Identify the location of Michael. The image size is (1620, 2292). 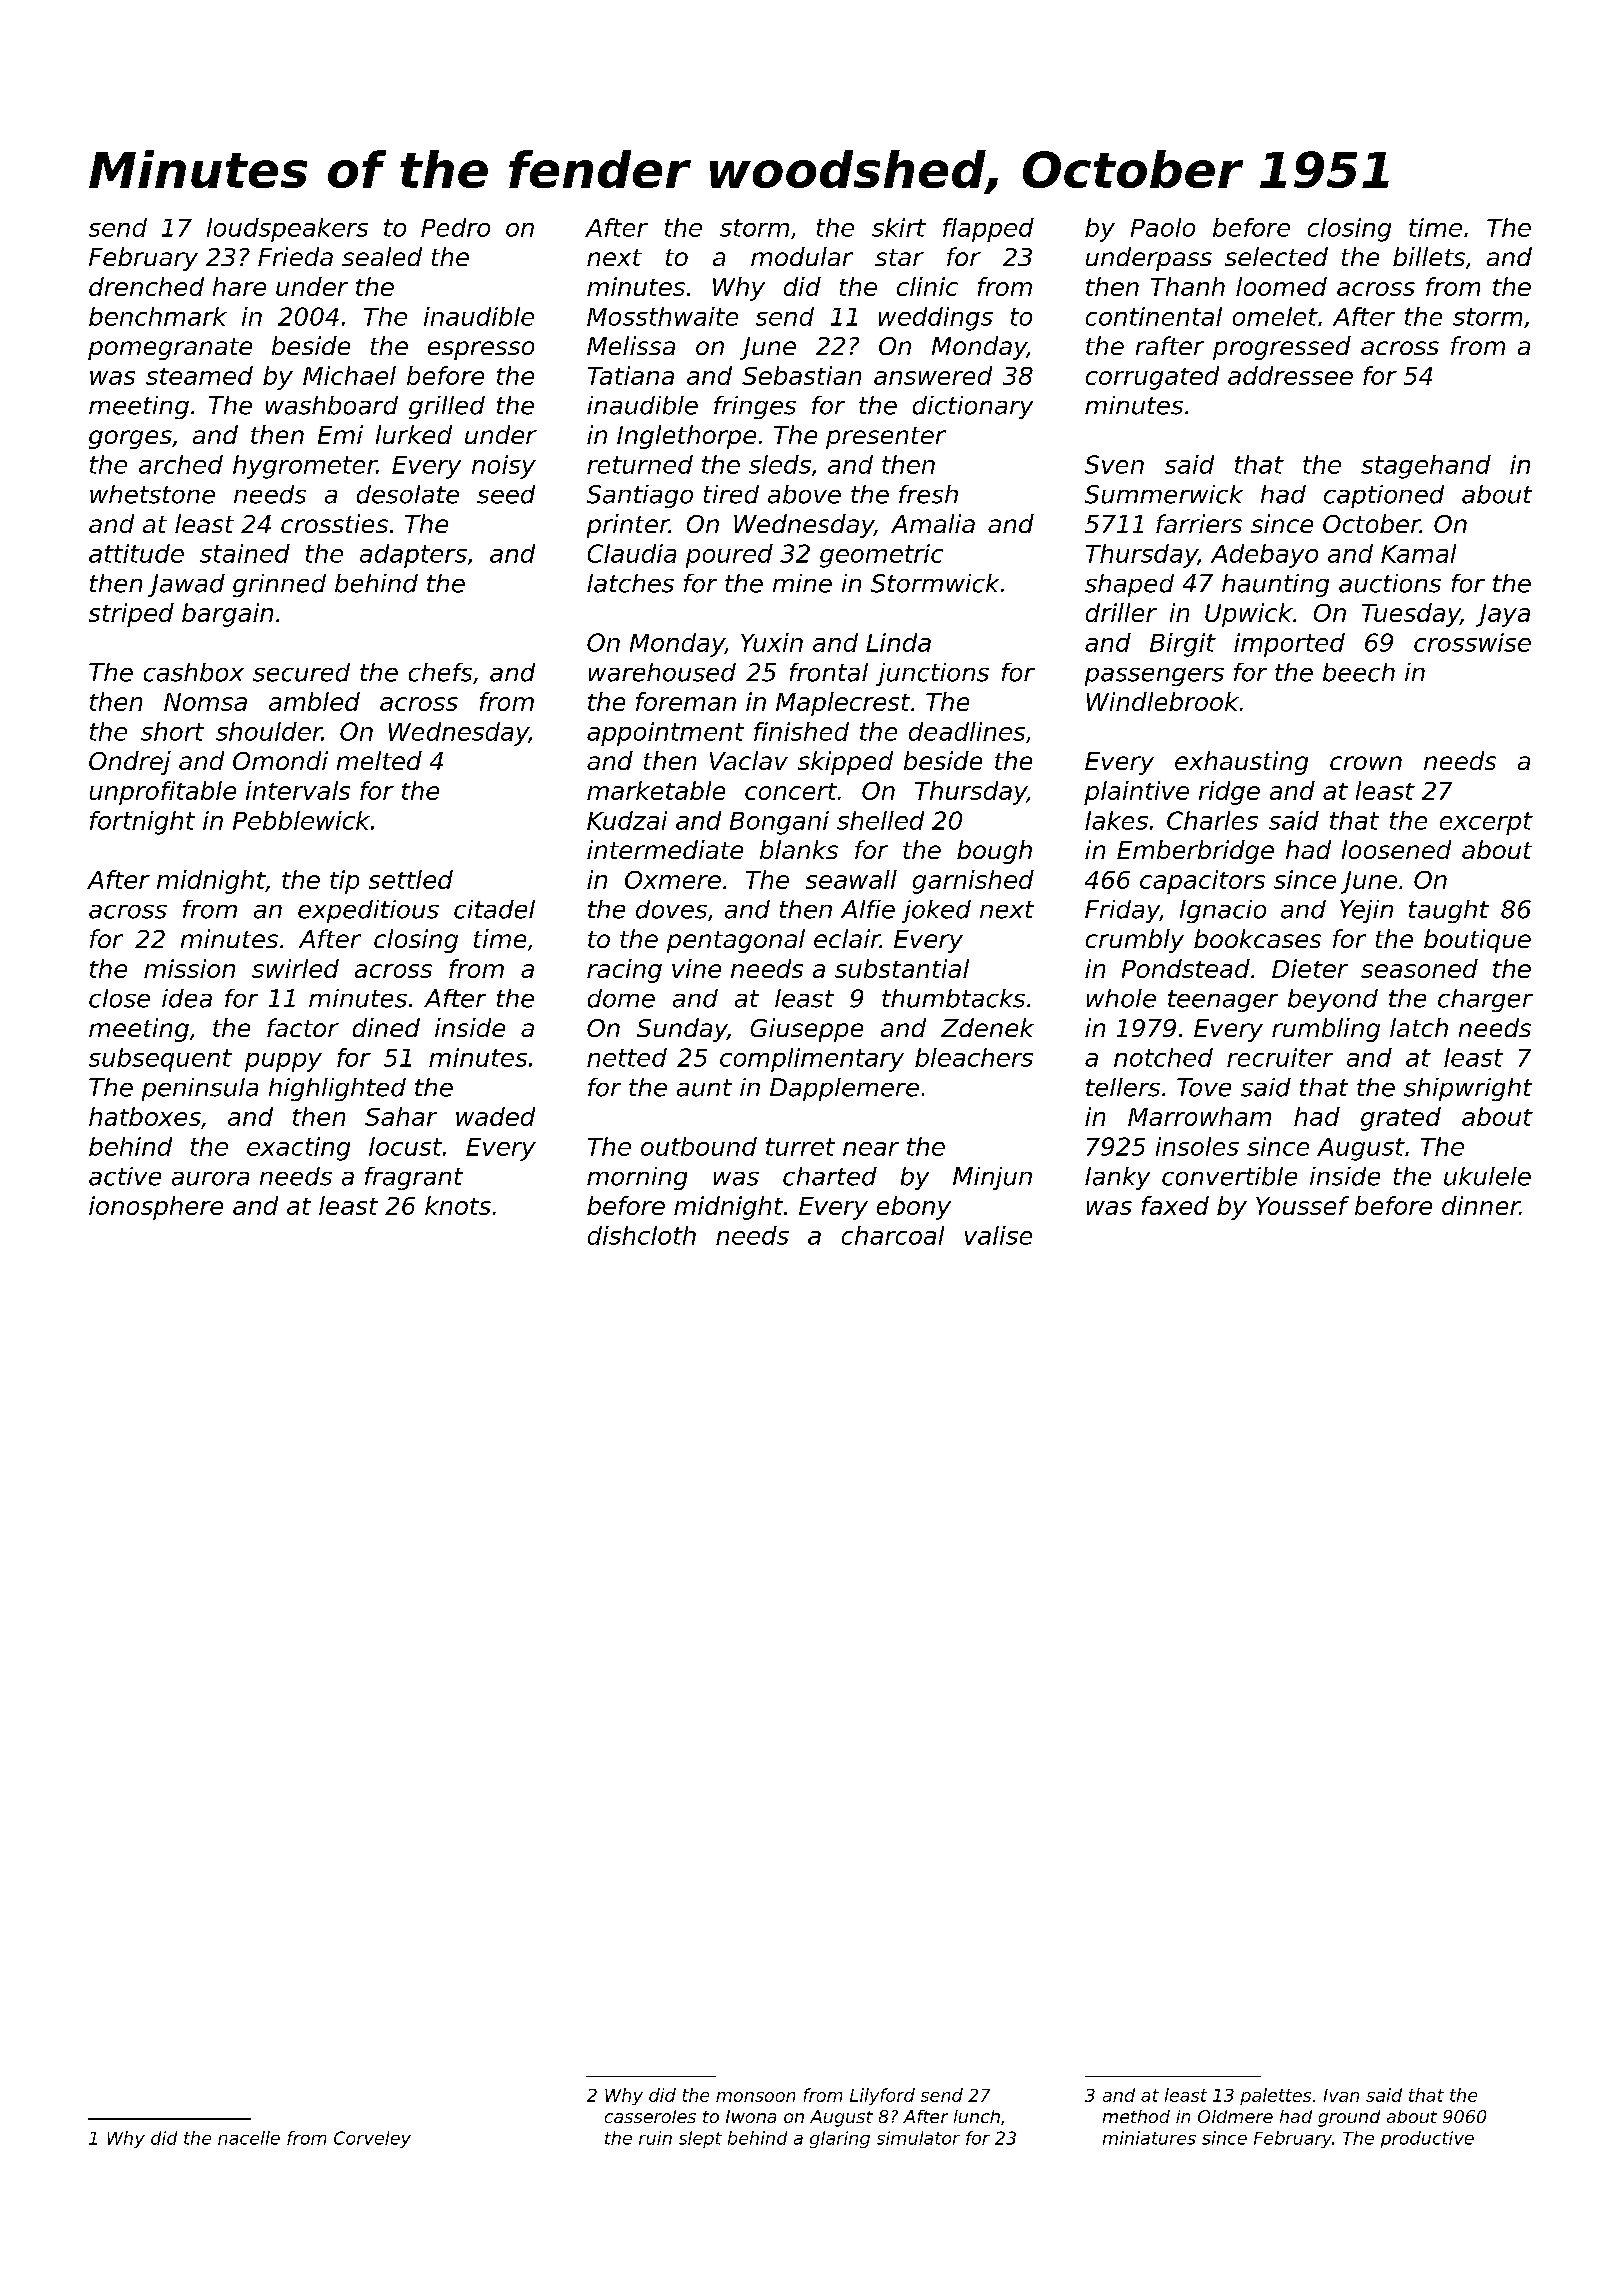
(349, 375).
